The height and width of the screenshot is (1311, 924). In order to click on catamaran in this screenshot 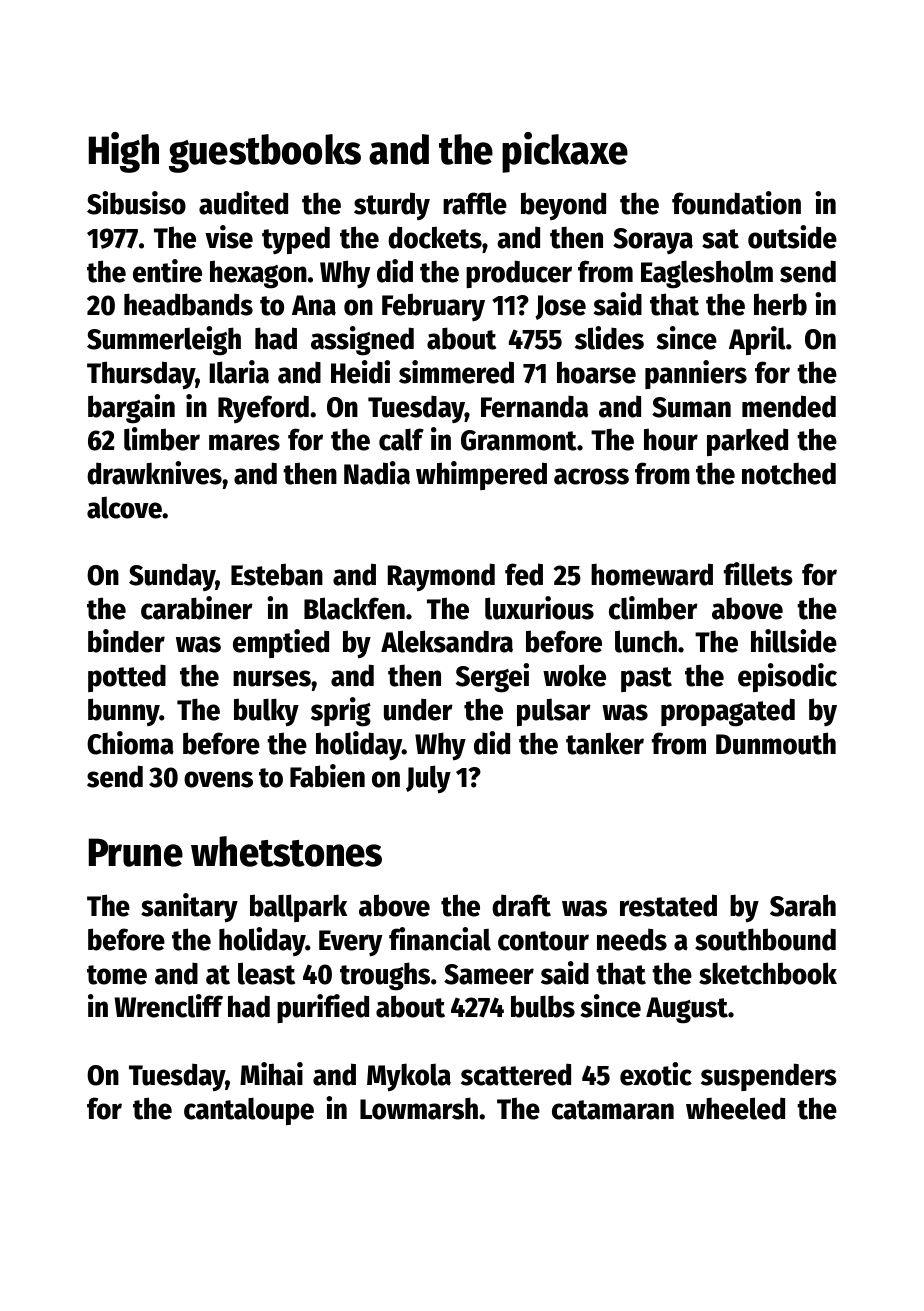, I will do `click(613, 1110)`.
